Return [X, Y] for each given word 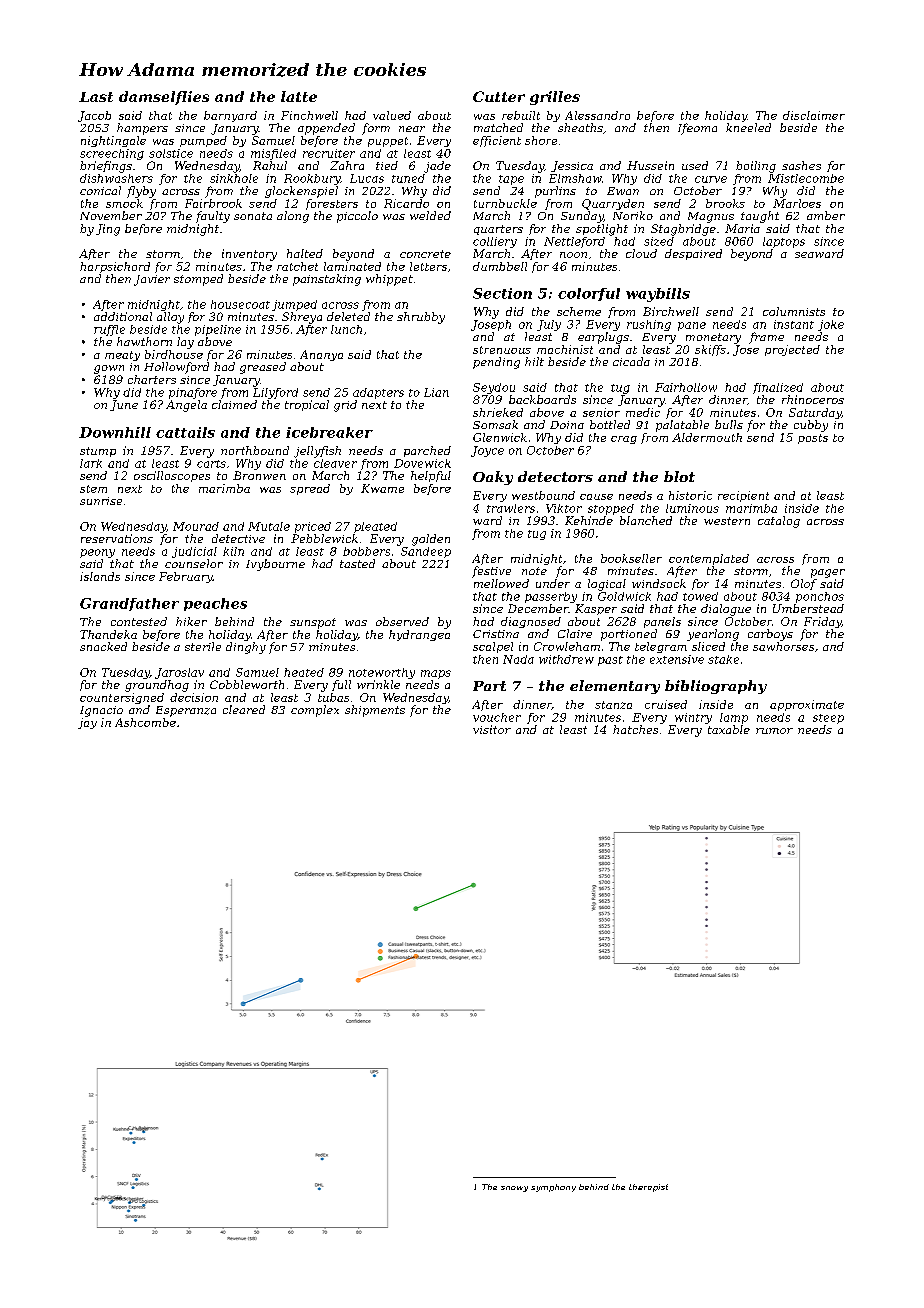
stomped [198, 280]
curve [711, 179]
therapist [648, 1188]
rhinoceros [813, 399]
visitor [492, 729]
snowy [514, 1189]
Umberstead [808, 608]
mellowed [501, 583]
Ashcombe [145, 722]
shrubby [421, 318]
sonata [253, 216]
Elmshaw [575, 178]
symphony [553, 1188]
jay [87, 723]
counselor [194, 563]
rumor [774, 731]
